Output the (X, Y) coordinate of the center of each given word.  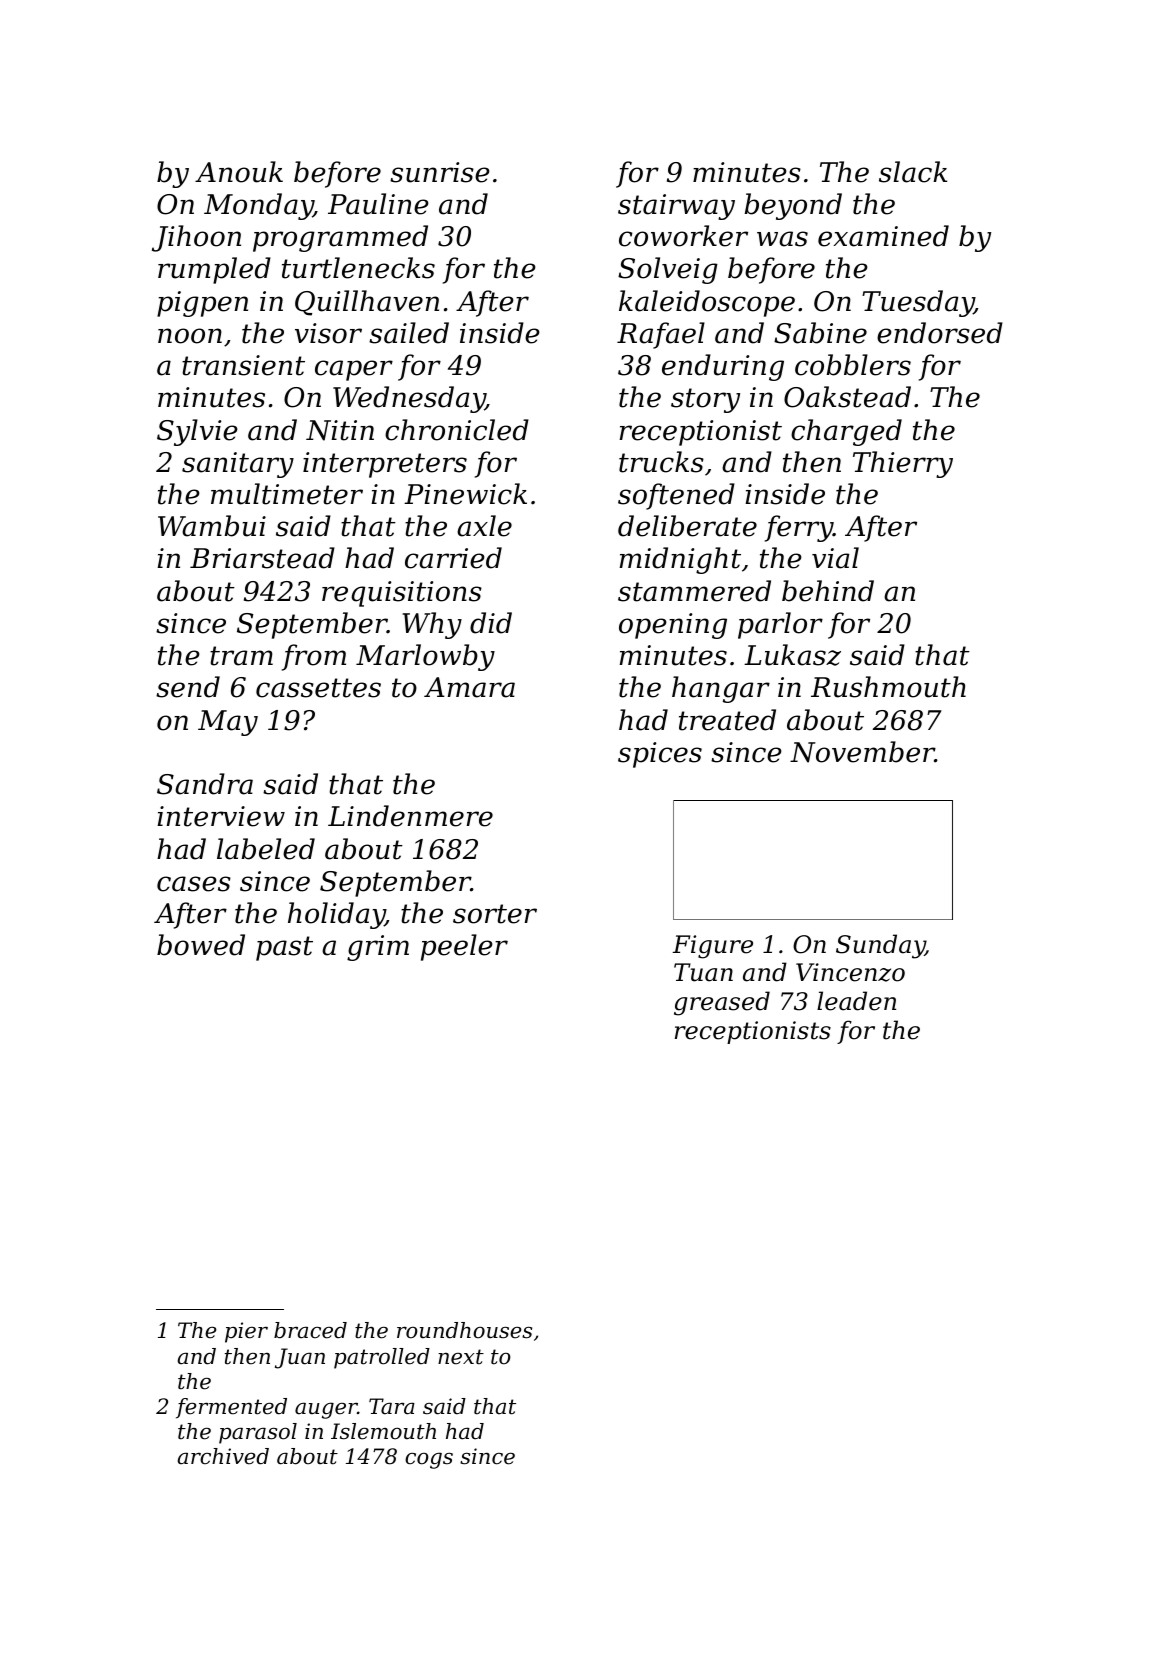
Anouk (239, 172)
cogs (429, 1460)
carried (453, 558)
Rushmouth (888, 687)
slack (913, 172)
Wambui (212, 526)
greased (722, 1003)
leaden (856, 1001)
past (284, 948)
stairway (676, 207)
